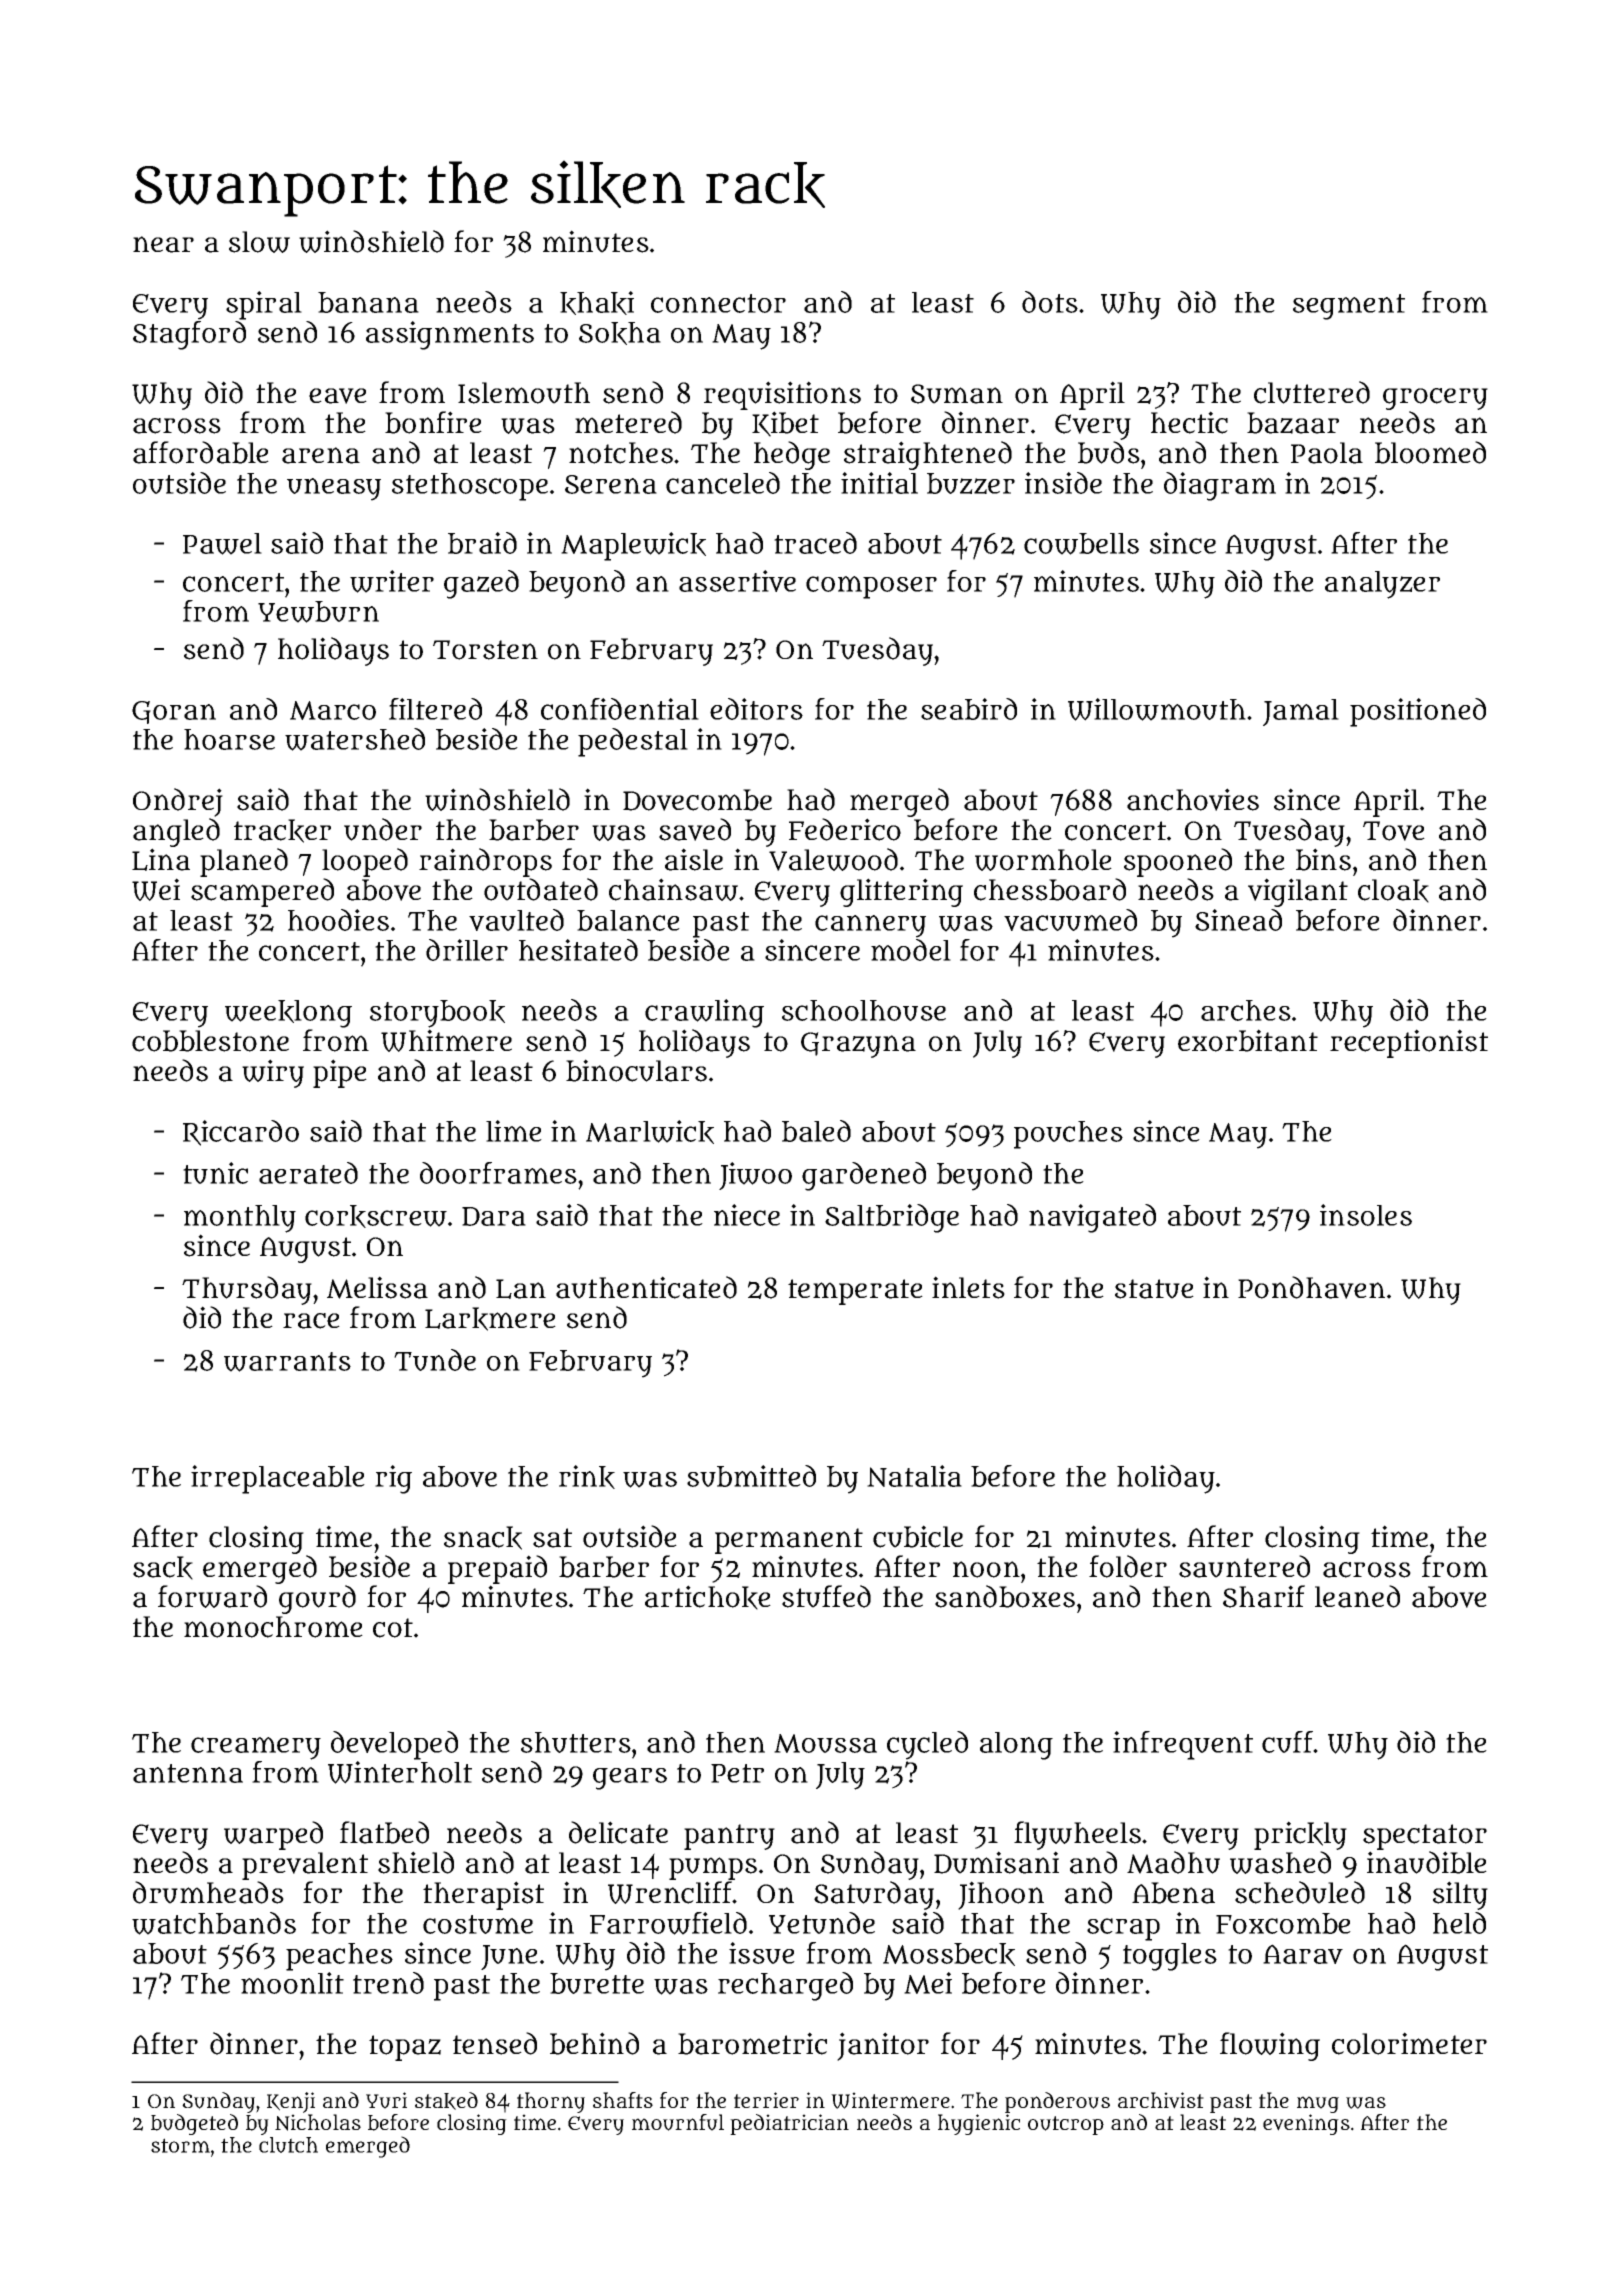  I want to click on Pondhaven, so click(1311, 1287).
